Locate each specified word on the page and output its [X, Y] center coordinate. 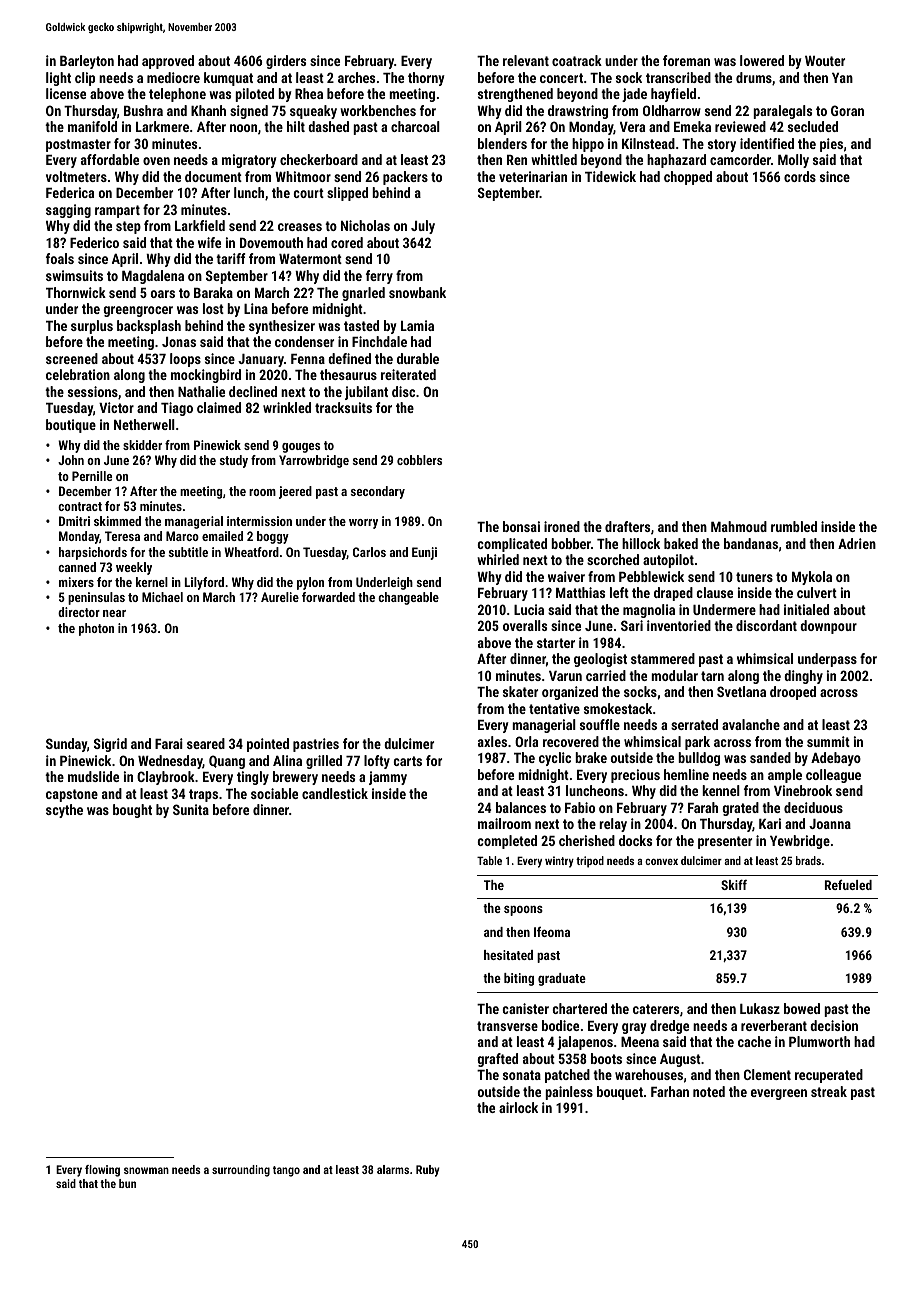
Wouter [825, 61]
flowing [102, 1171]
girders [286, 62]
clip [85, 79]
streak [829, 1091]
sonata [522, 1075]
